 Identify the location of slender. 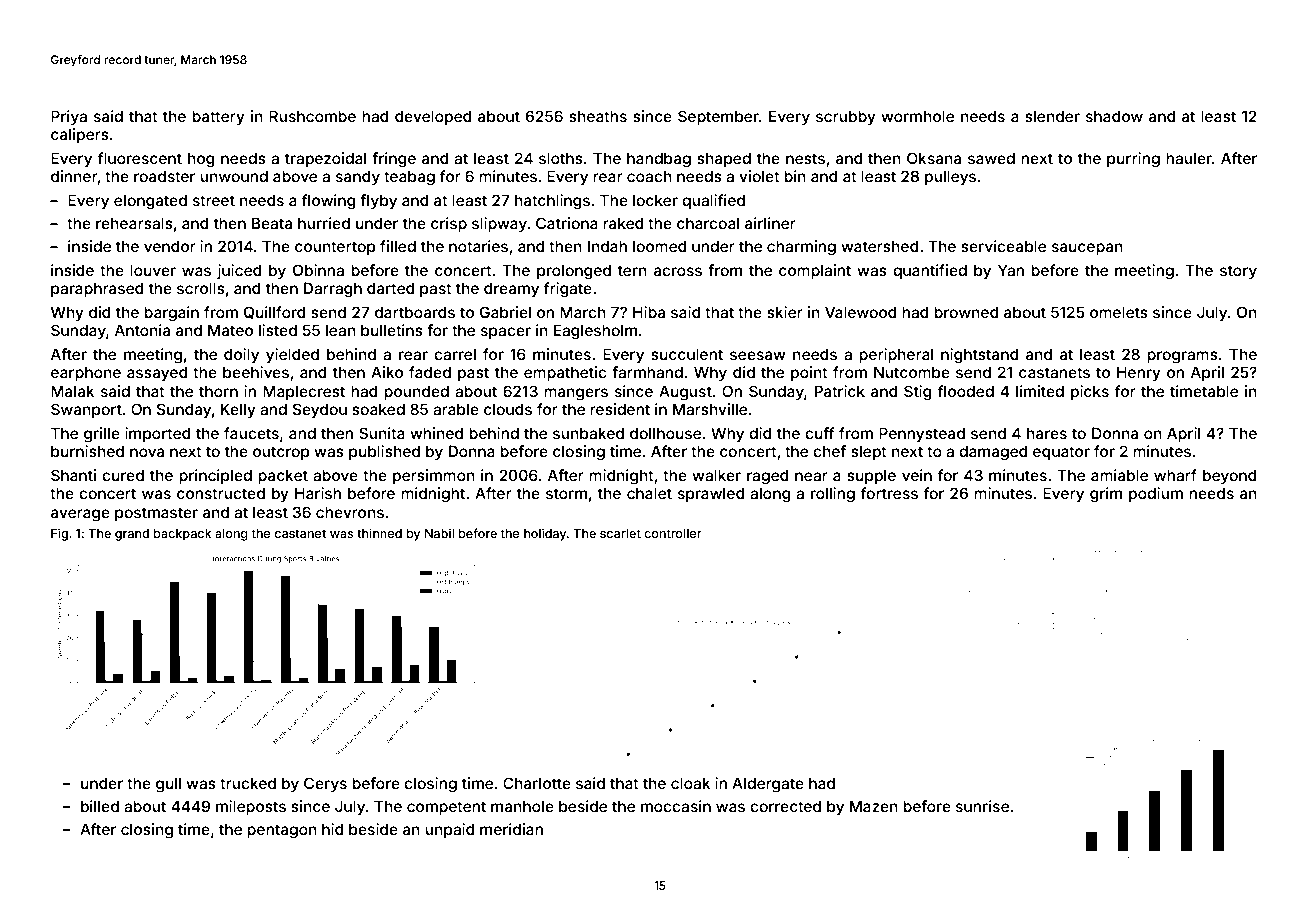
(1052, 116).
